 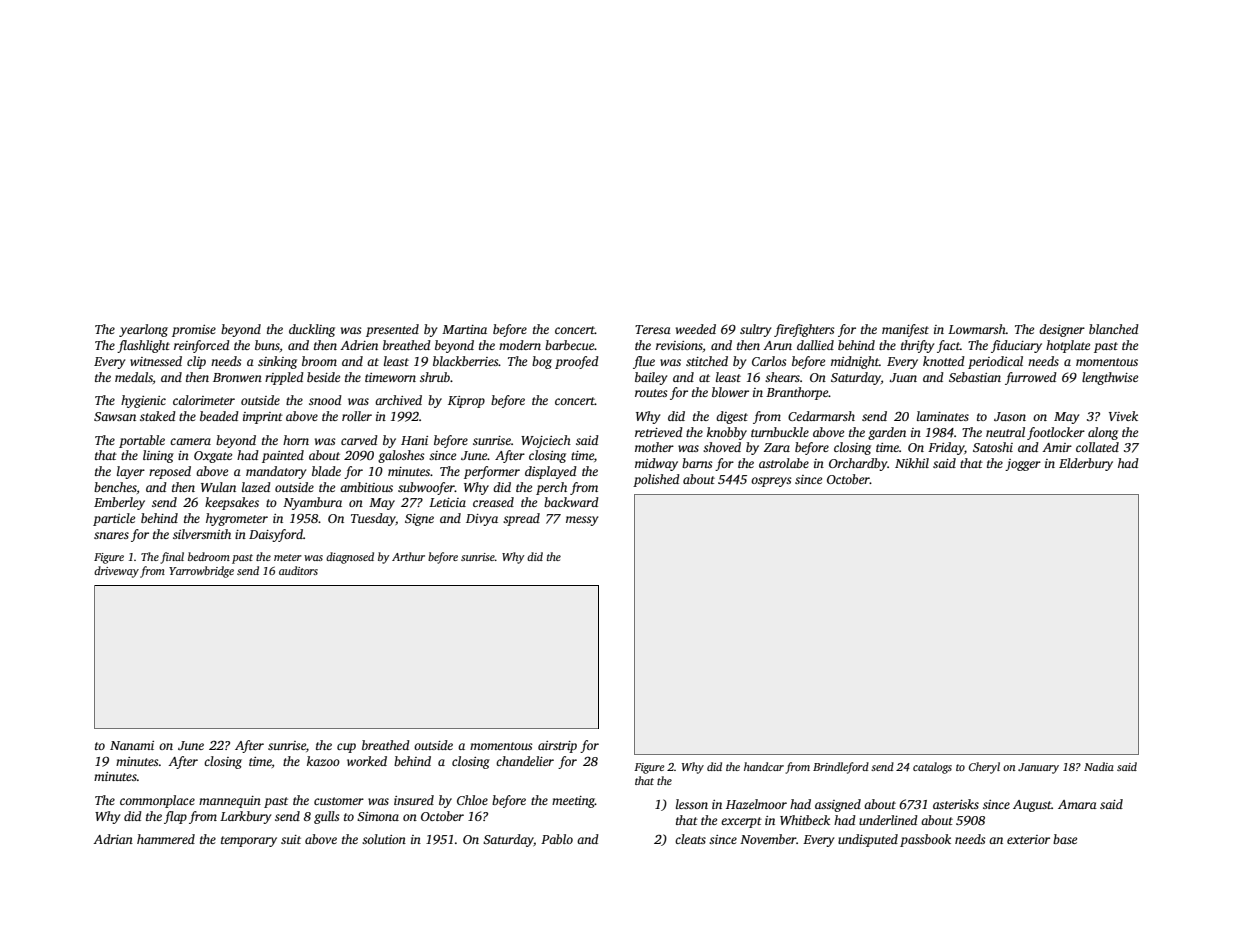 What do you see at coordinates (414, 440) in the page?
I see `Hani` at bounding box center [414, 440].
